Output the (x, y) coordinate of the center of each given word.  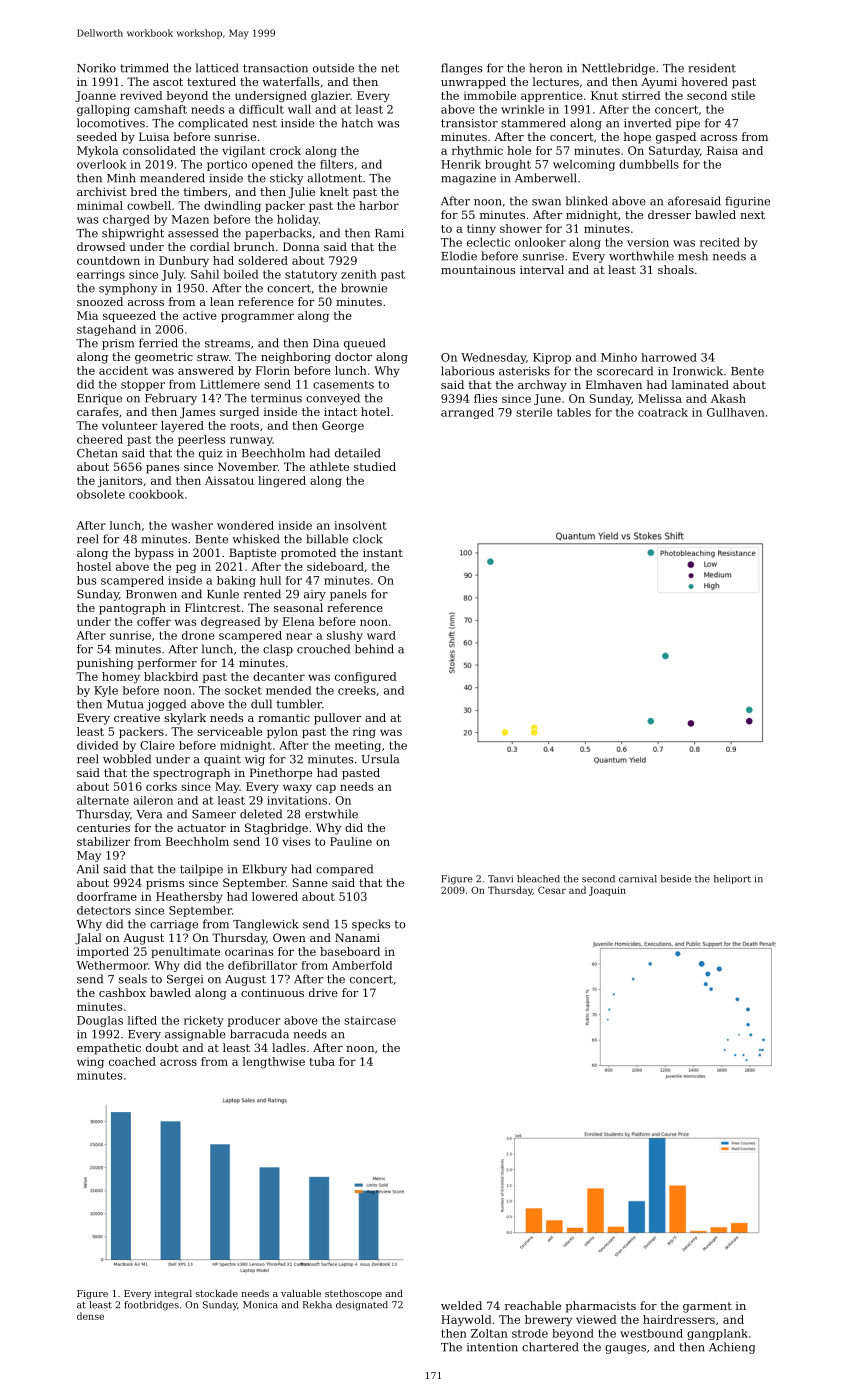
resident (712, 68)
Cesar (552, 890)
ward (381, 635)
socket (243, 690)
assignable (195, 1035)
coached (132, 1061)
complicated (213, 124)
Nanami (357, 937)
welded (461, 1305)
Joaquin (607, 891)
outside (333, 68)
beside (676, 879)
